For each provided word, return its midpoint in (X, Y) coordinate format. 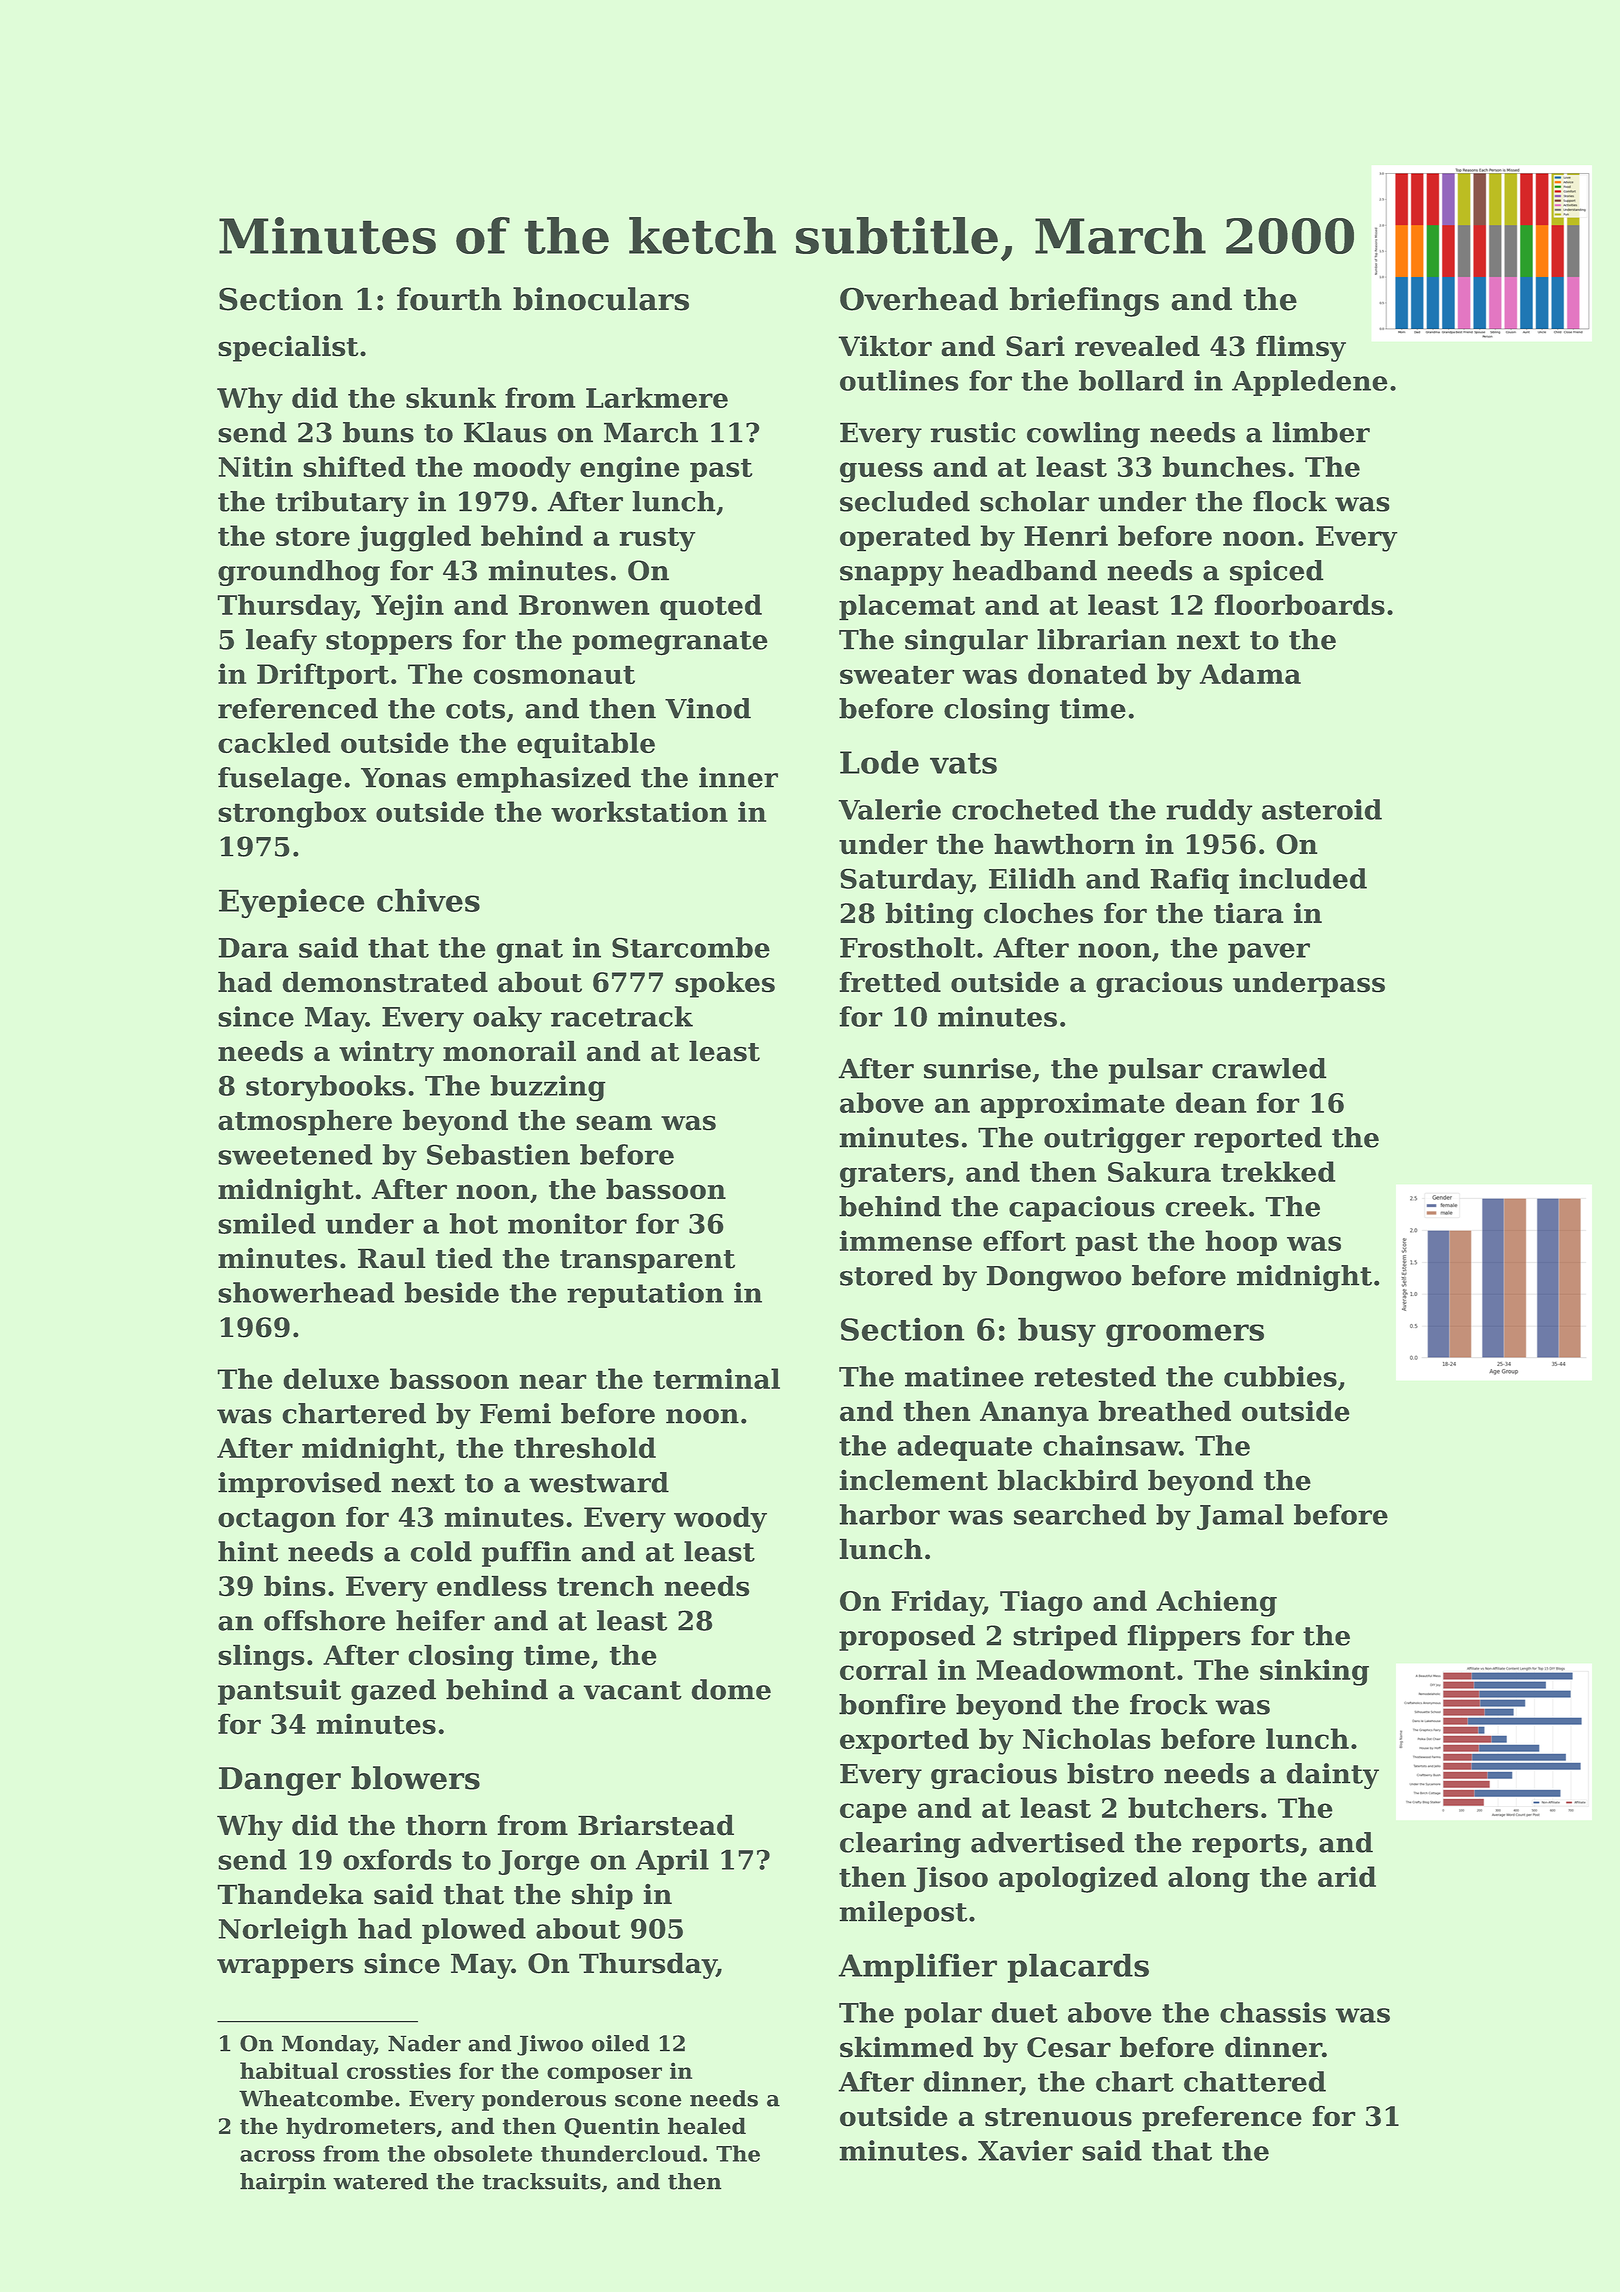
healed (707, 2126)
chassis (1273, 2012)
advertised (1048, 1842)
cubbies (1280, 1376)
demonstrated (385, 982)
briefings (1084, 302)
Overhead (919, 299)
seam (614, 1123)
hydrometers (361, 2128)
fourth (449, 299)
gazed (393, 1692)
